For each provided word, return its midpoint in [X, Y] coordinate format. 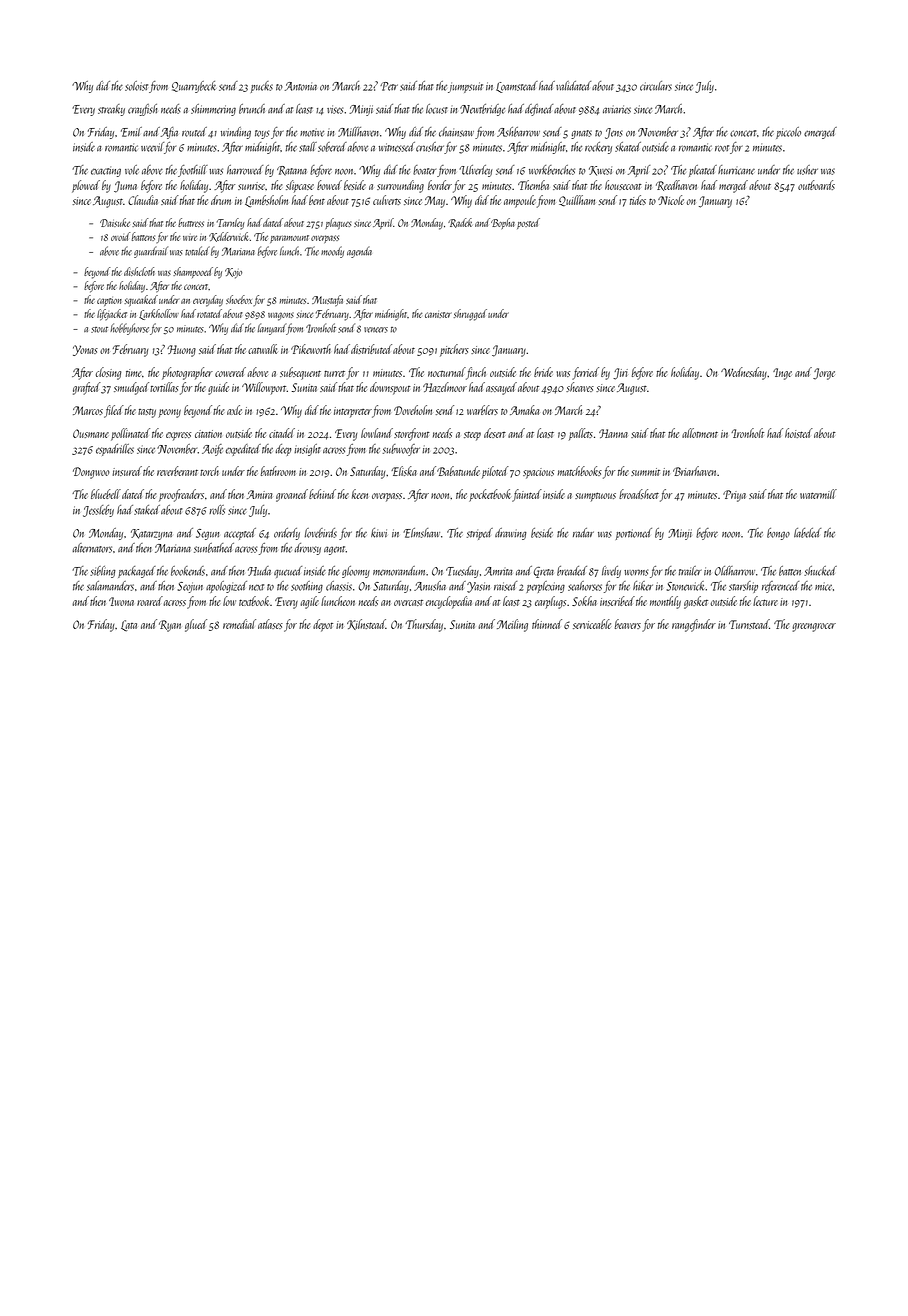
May [435, 202]
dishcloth [139, 271]
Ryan [170, 626]
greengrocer [814, 627]
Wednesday [744, 373]
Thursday [424, 625]
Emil [131, 132]
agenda [359, 252]
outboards [816, 185]
